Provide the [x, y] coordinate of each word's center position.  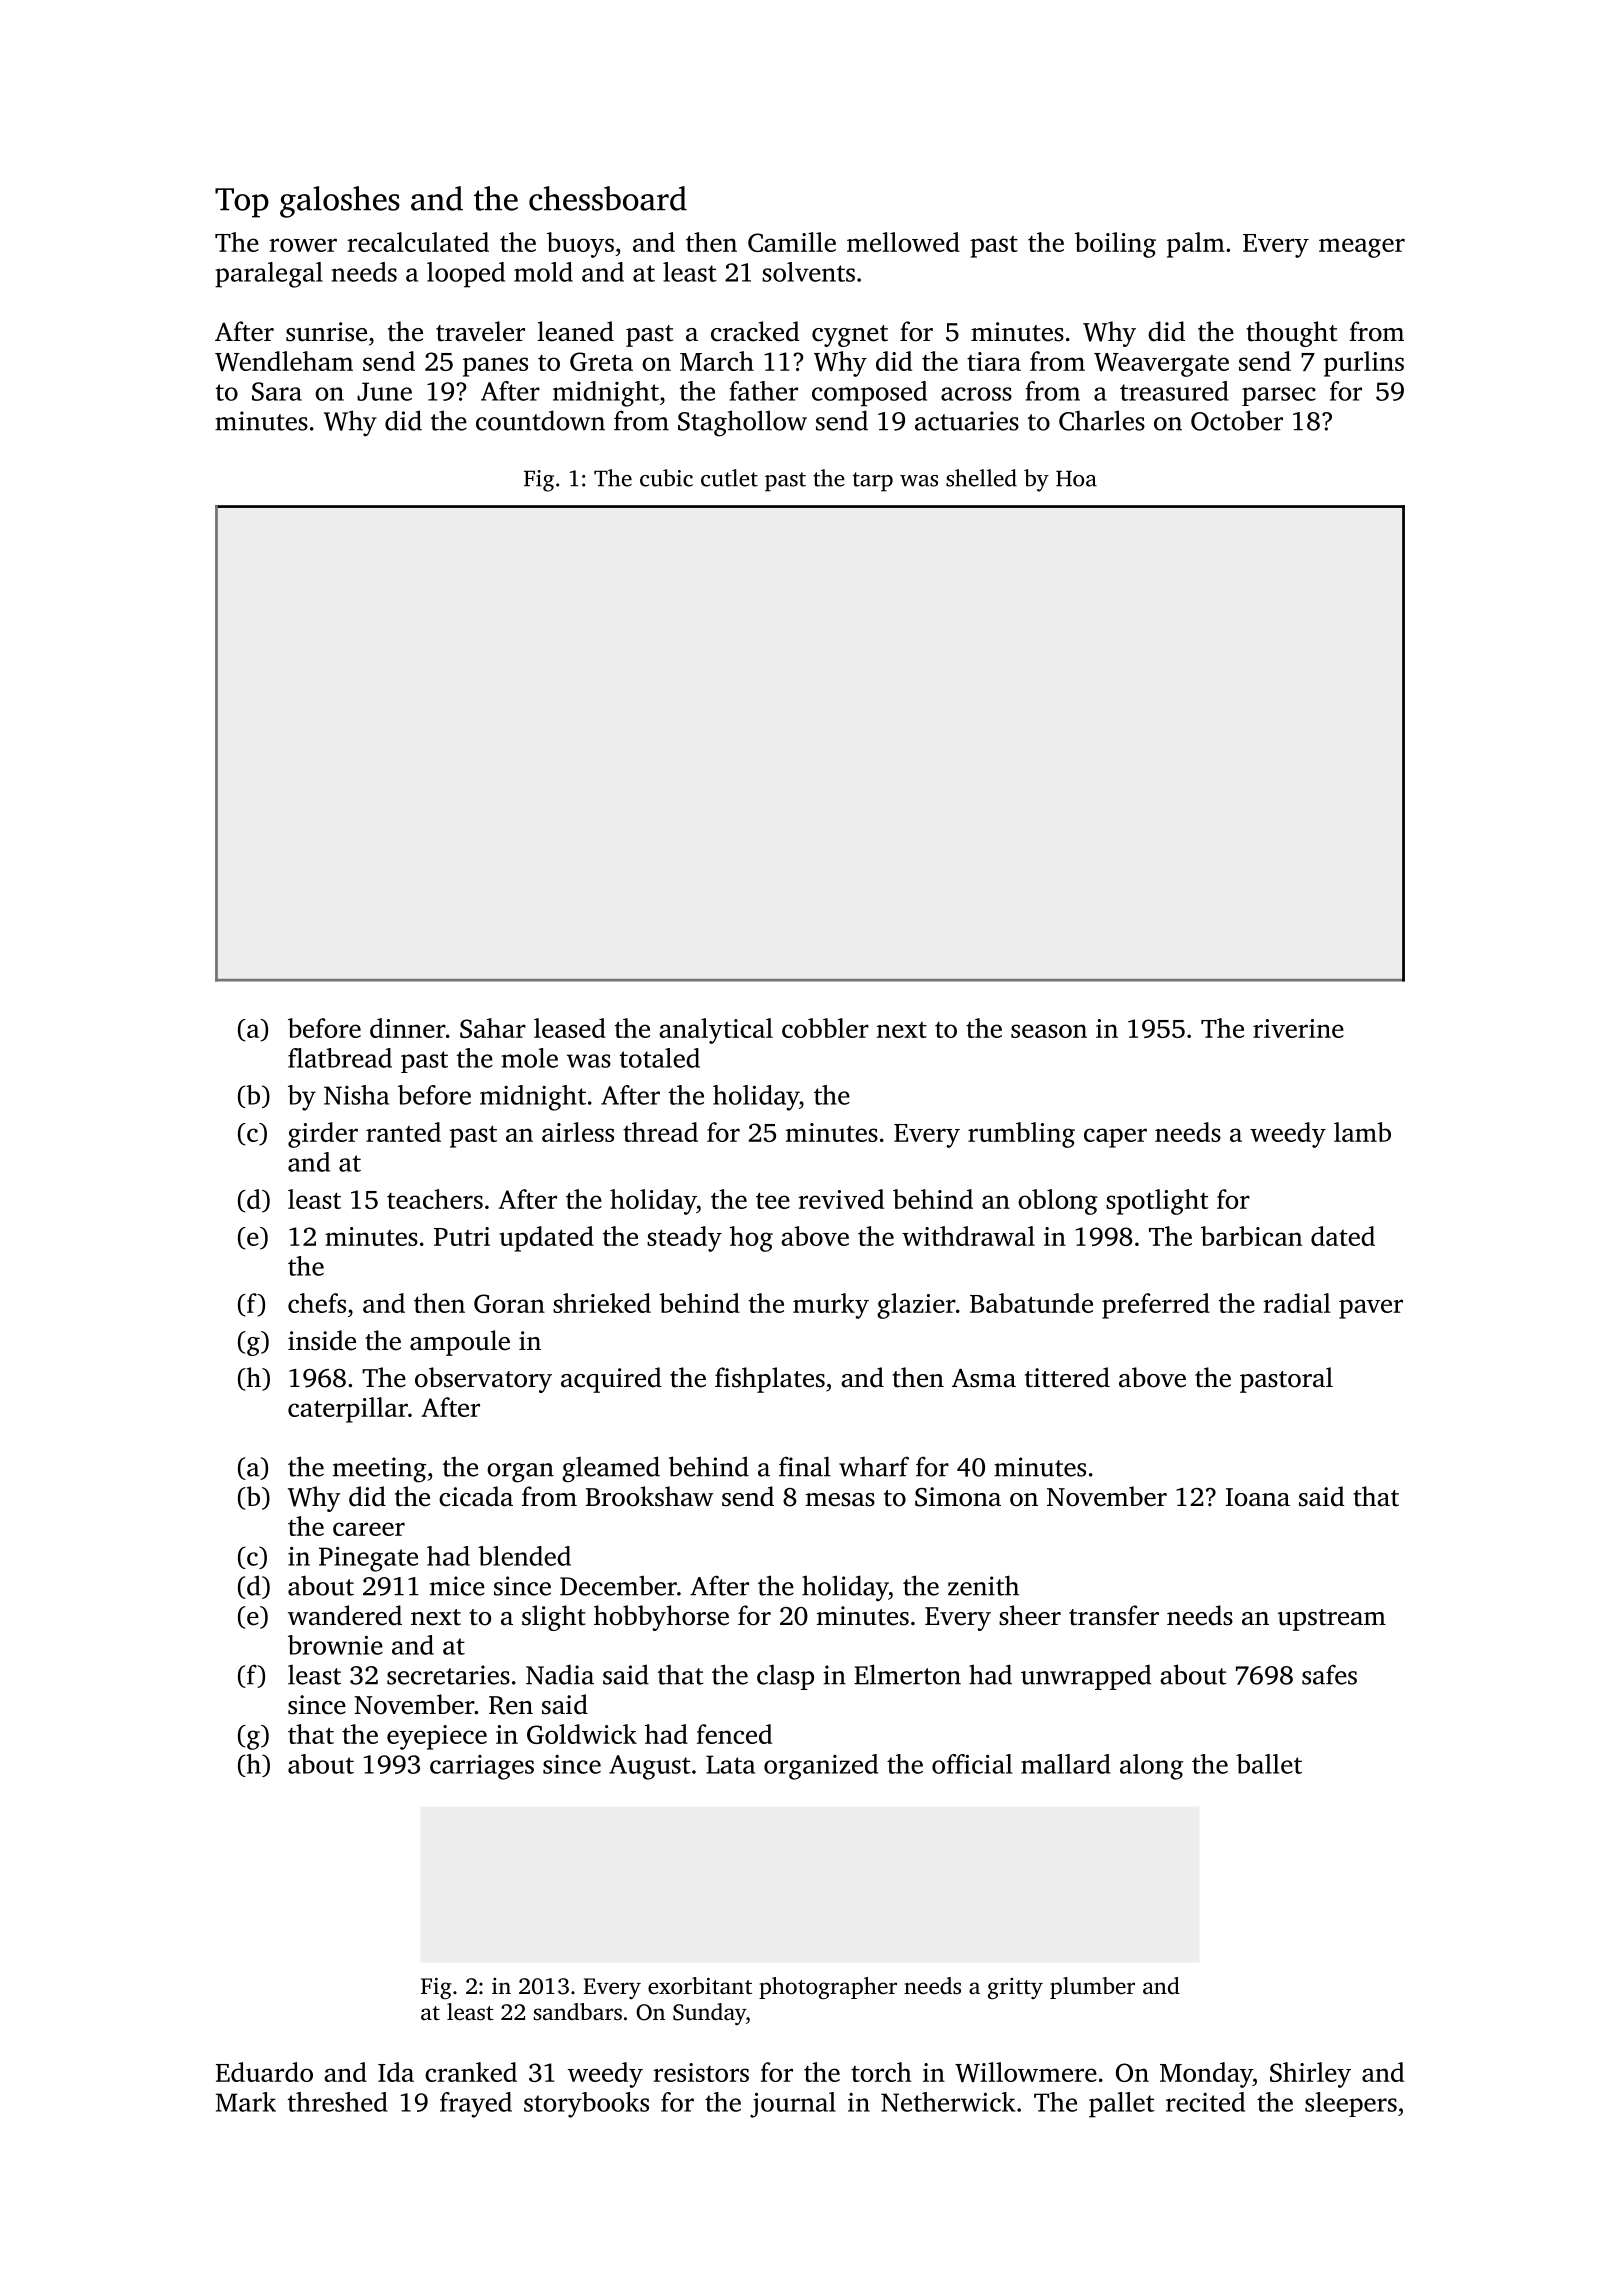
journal [793, 2105]
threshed [337, 2102]
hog [751, 1239]
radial [1297, 1303]
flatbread [340, 1058]
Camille [792, 242]
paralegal [269, 275]
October [1237, 420]
